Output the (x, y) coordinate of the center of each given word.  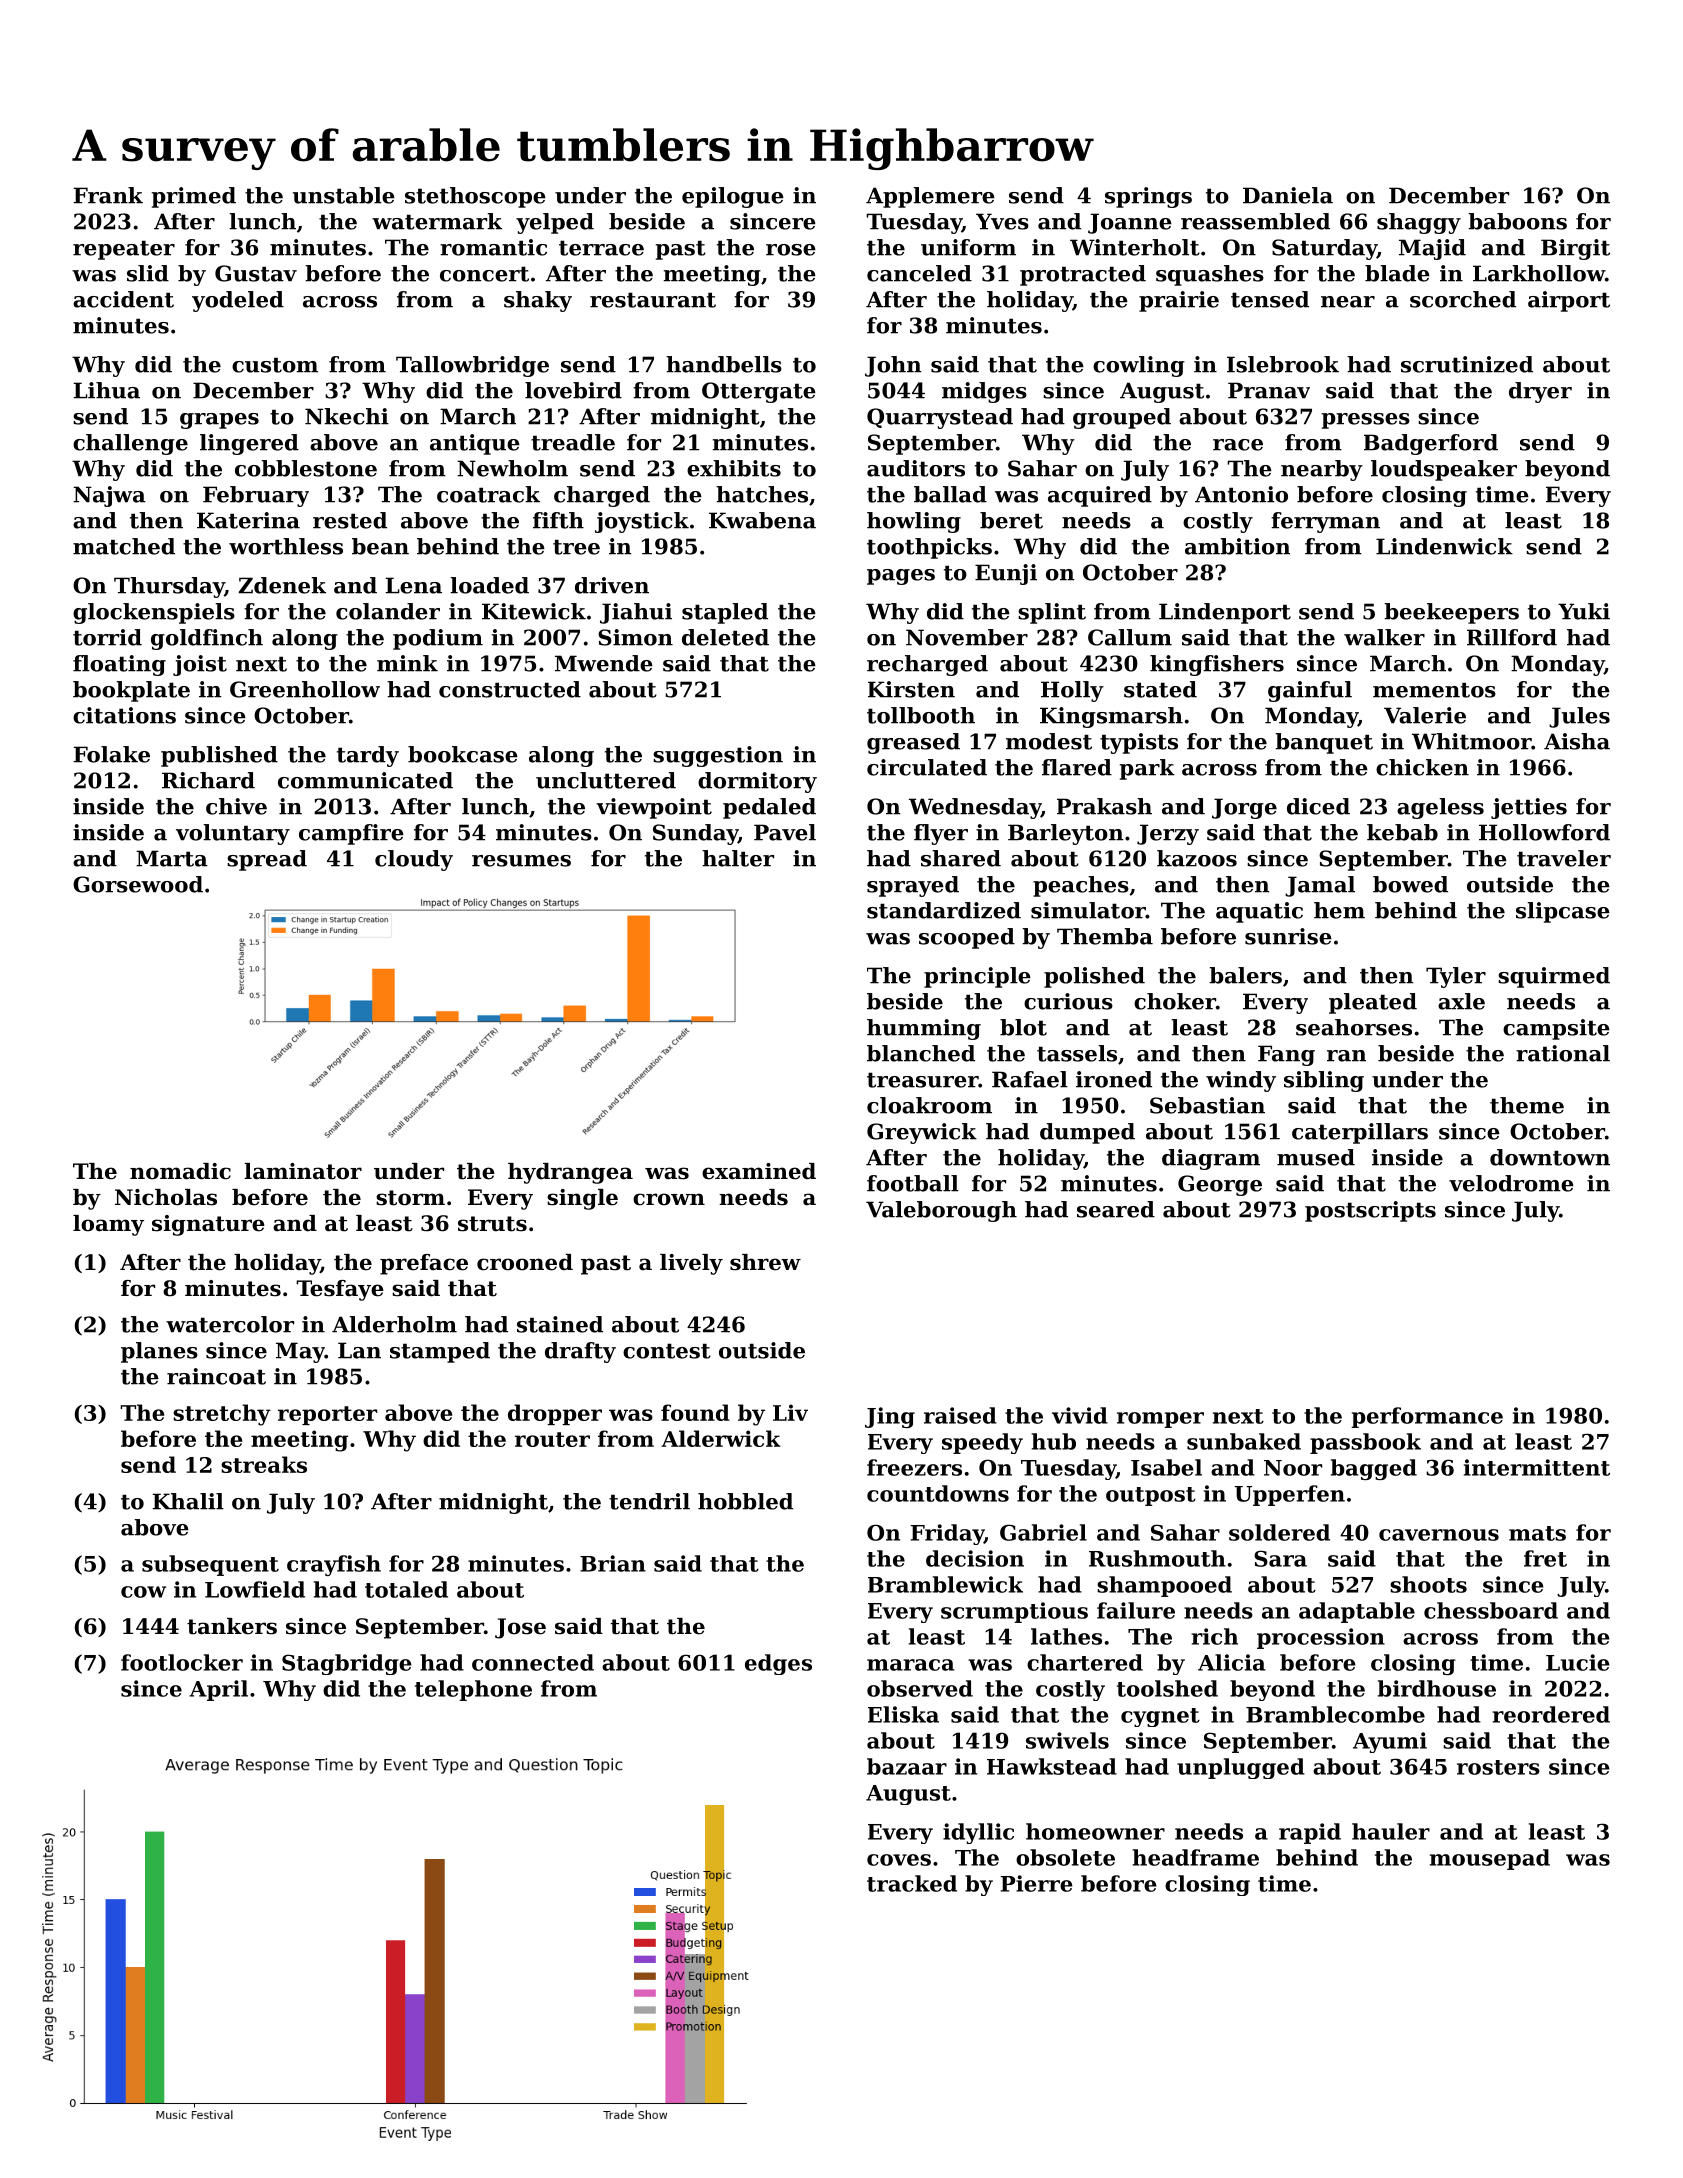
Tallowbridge (472, 366)
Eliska (903, 1714)
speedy (982, 1443)
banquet (1324, 743)
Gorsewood (138, 884)
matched (124, 546)
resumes (521, 861)
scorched (1463, 299)
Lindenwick (1444, 546)
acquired (1100, 496)
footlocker (182, 1662)
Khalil (188, 1501)
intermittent (1537, 1467)
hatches (762, 494)
